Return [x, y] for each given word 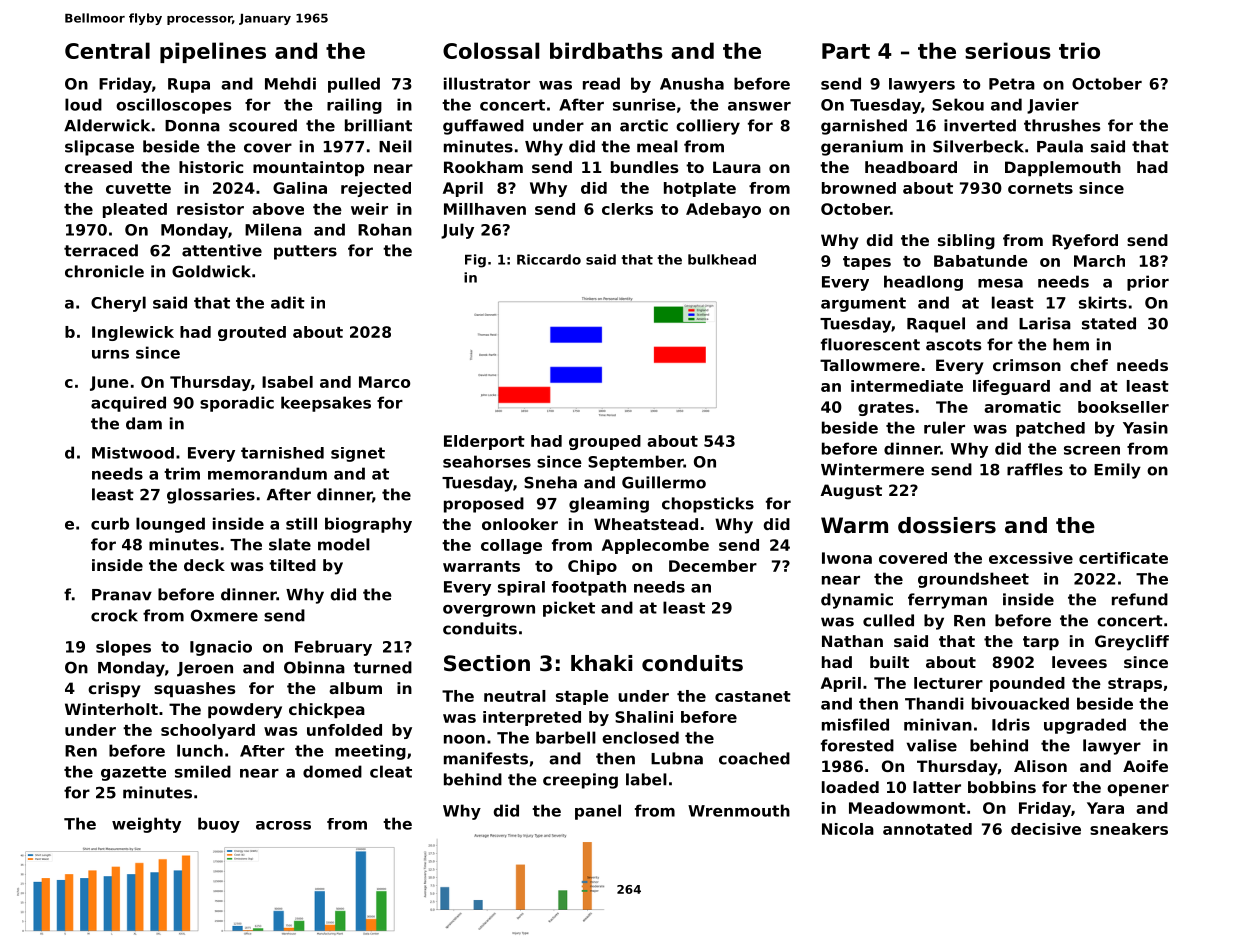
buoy [219, 825]
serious [1008, 50]
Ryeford [1085, 242]
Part [846, 51]
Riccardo [549, 259]
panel [598, 812]
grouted [252, 333]
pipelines [213, 52]
